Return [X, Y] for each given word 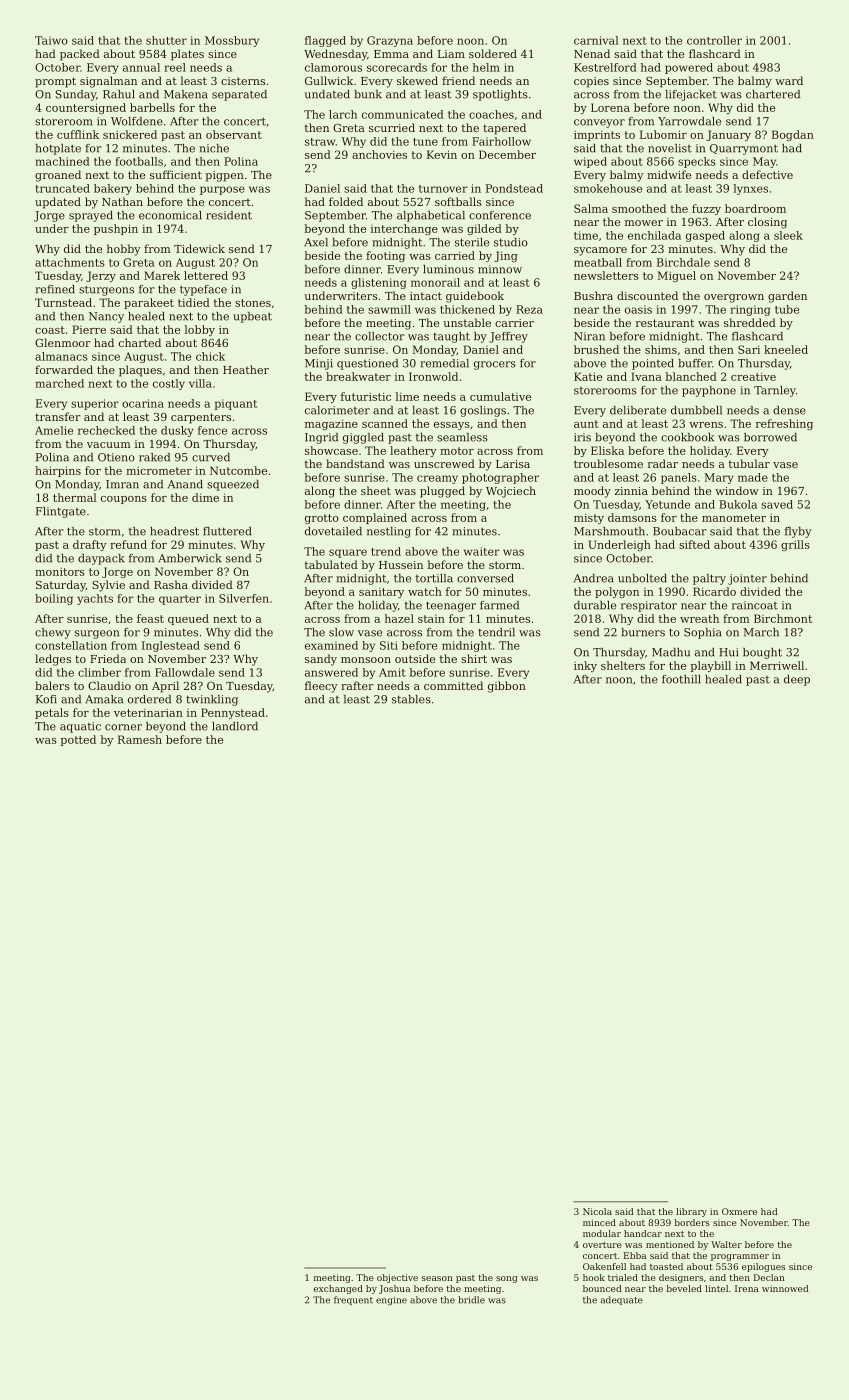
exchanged [338, 1289]
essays [452, 426]
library [691, 1212]
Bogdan [793, 135]
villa [200, 383]
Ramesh [140, 739]
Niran [589, 336]
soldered [493, 53]
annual [141, 67]
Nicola [597, 1211]
